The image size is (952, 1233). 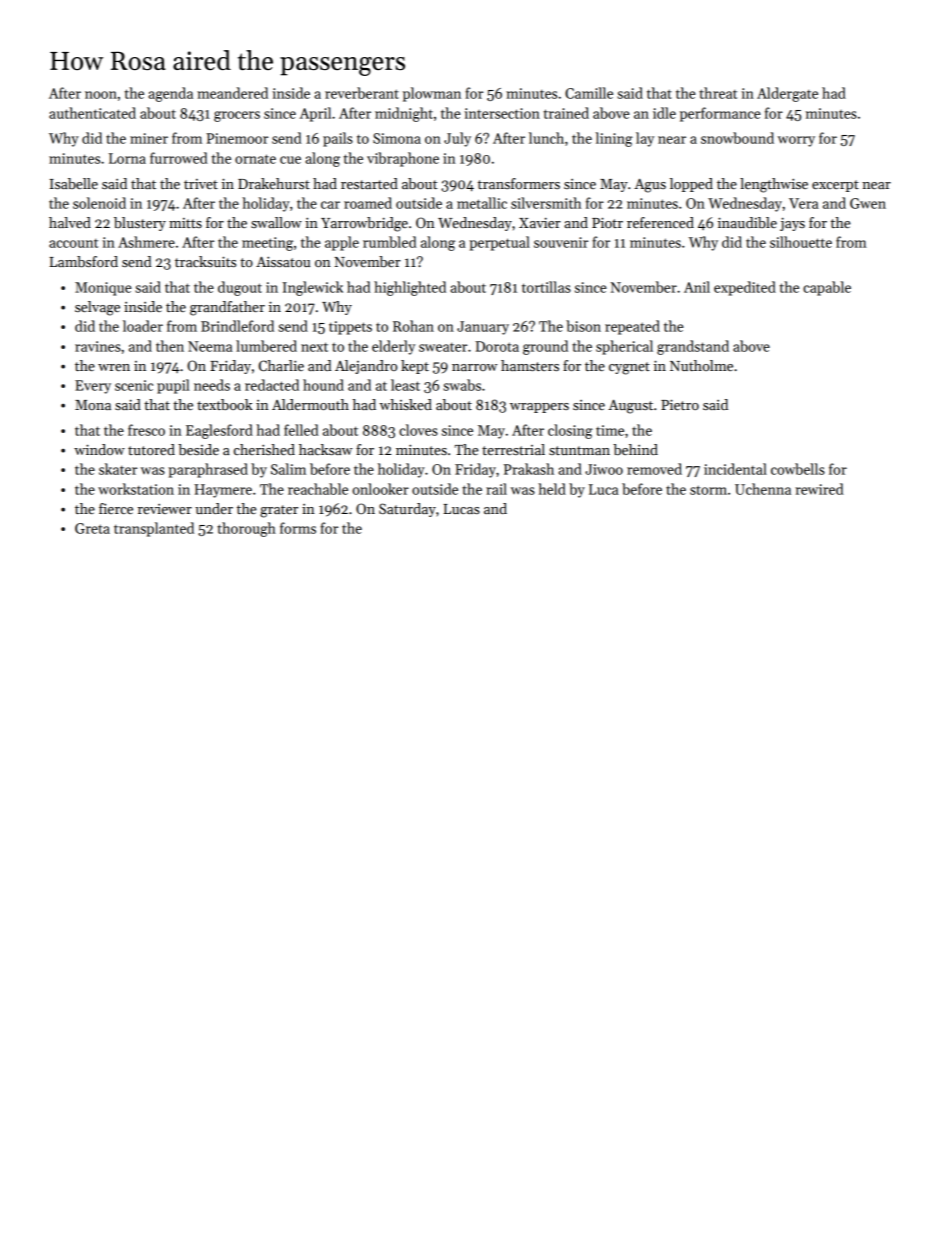 I want to click on workstation, so click(x=136, y=489).
